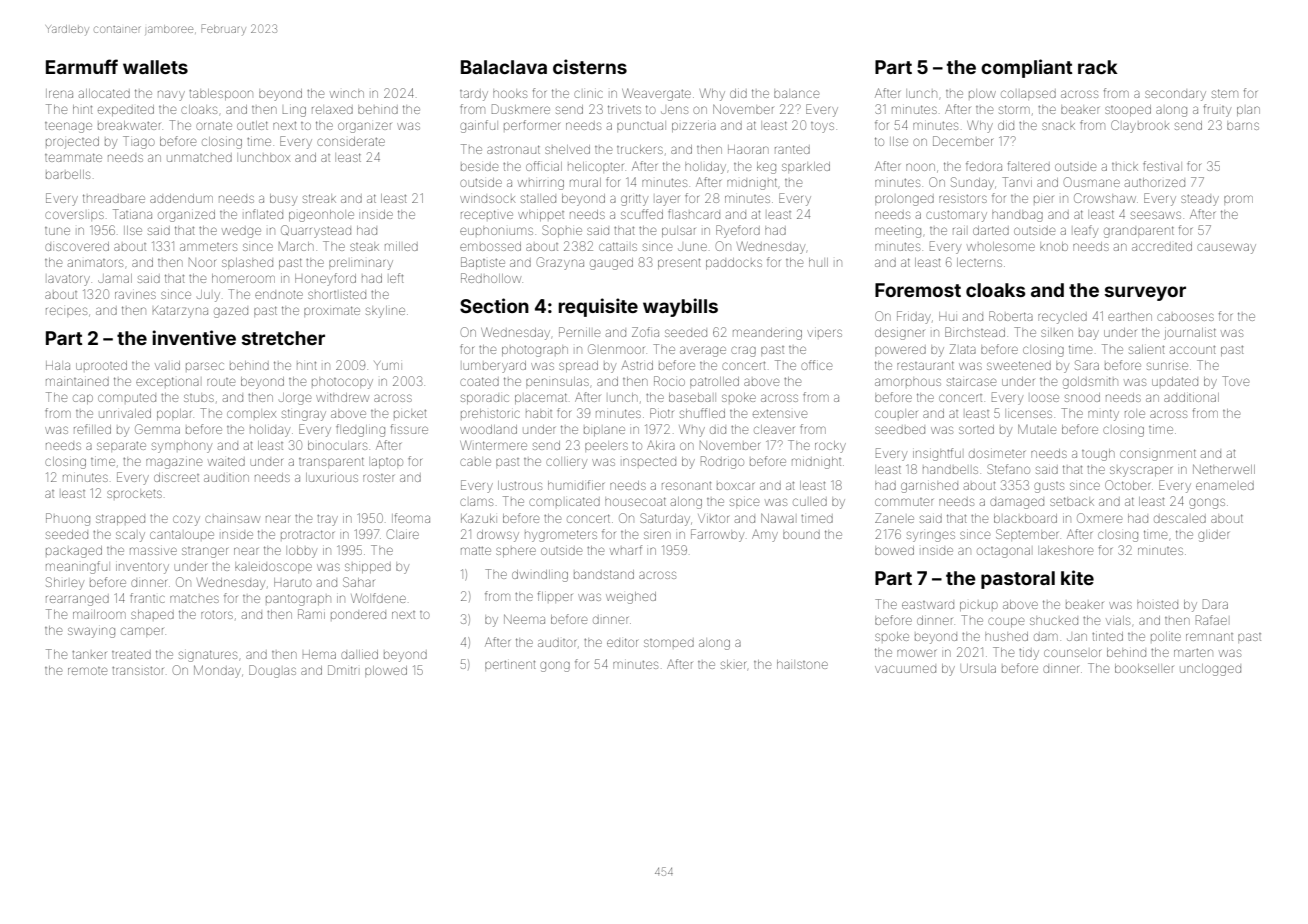 The image size is (1308, 924). What do you see at coordinates (83, 399) in the page?
I see `cap` at bounding box center [83, 399].
